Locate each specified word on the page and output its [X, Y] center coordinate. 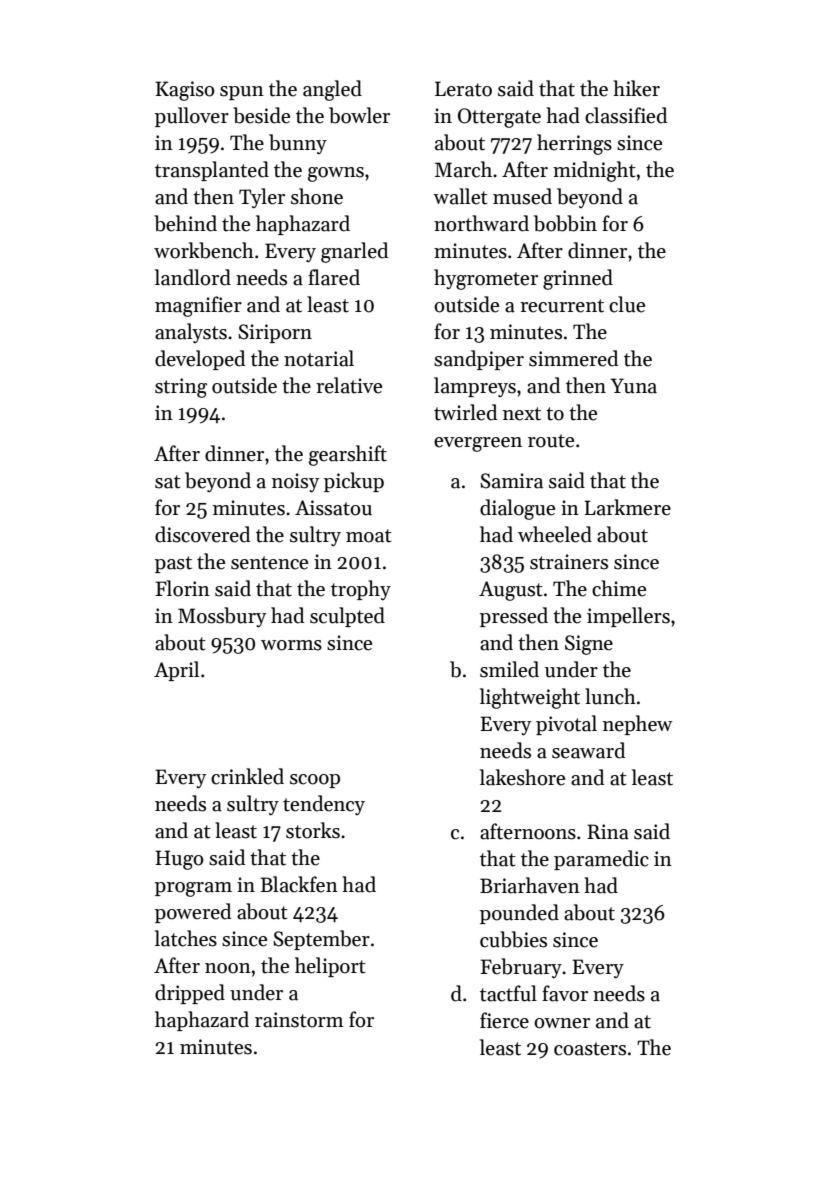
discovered [202, 534]
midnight [594, 171]
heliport [330, 967]
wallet [460, 196]
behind [185, 223]
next [522, 414]
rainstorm [299, 1020]
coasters [590, 1049]
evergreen [478, 444]
